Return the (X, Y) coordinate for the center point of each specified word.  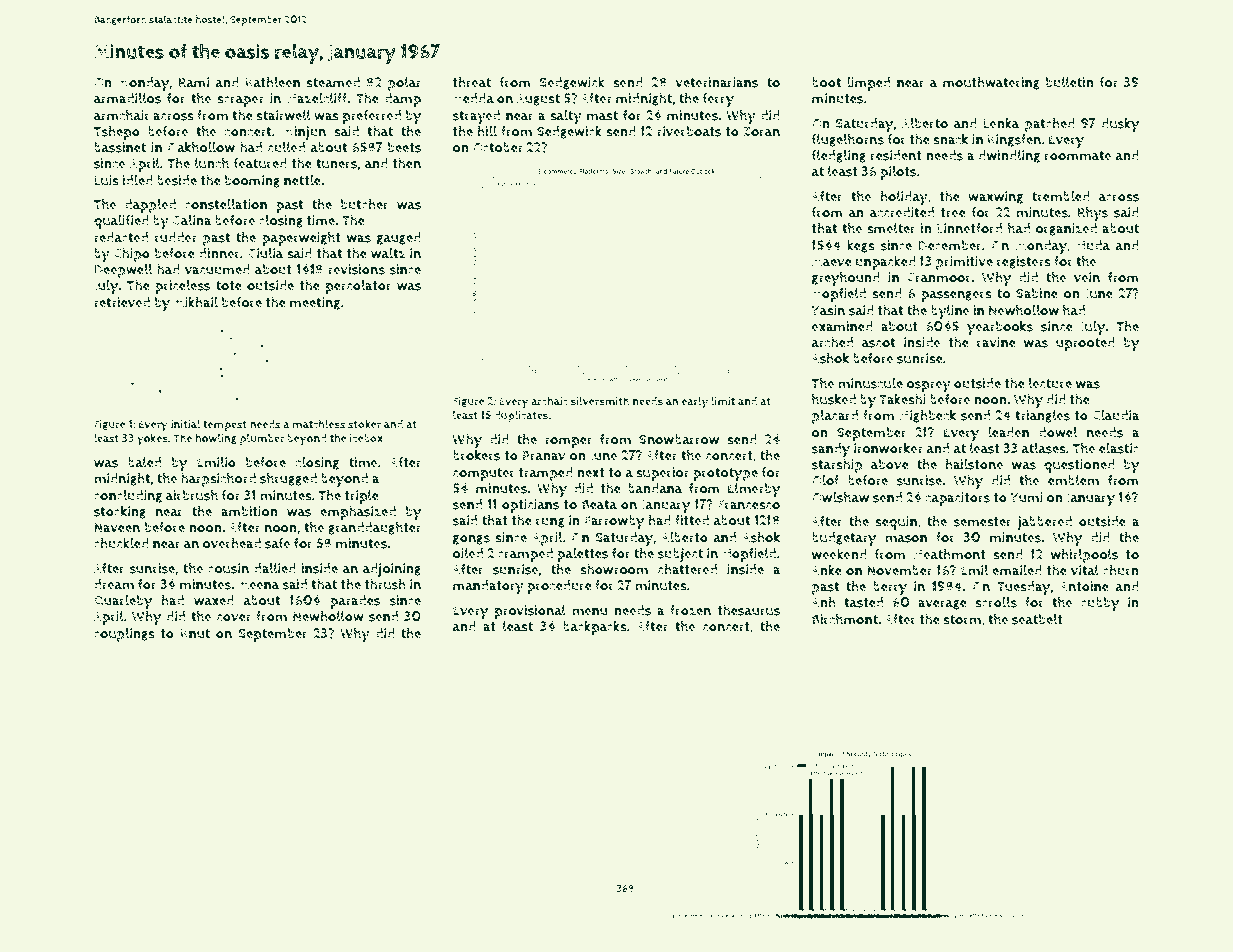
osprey (928, 386)
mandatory (488, 587)
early (695, 402)
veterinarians (716, 82)
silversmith (600, 401)
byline (950, 312)
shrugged (288, 479)
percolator (359, 287)
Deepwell (123, 271)
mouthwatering (991, 83)
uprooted (1085, 344)
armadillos (127, 98)
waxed (214, 600)
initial (185, 423)
